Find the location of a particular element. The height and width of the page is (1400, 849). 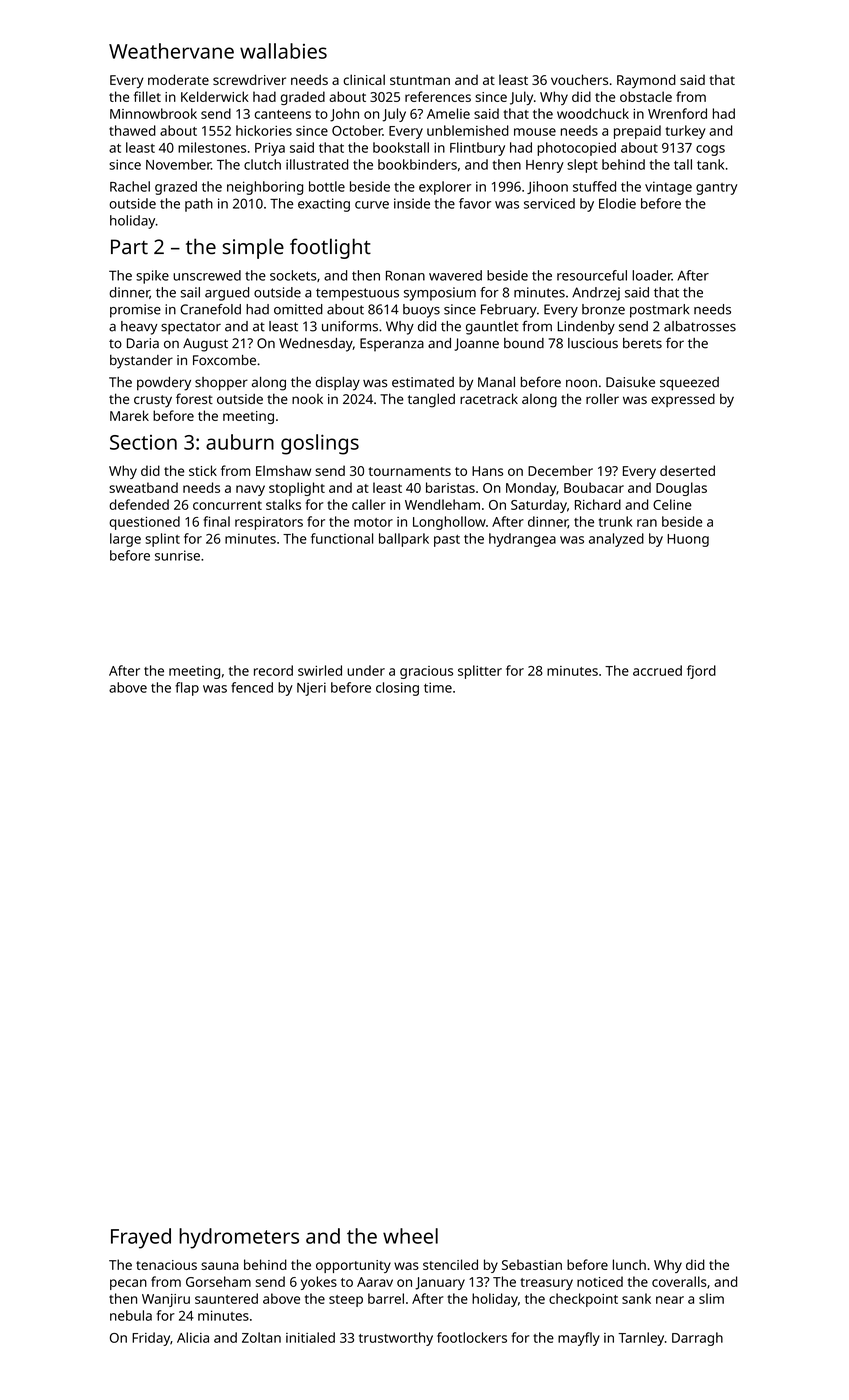

accrued is located at coordinates (657, 670).
